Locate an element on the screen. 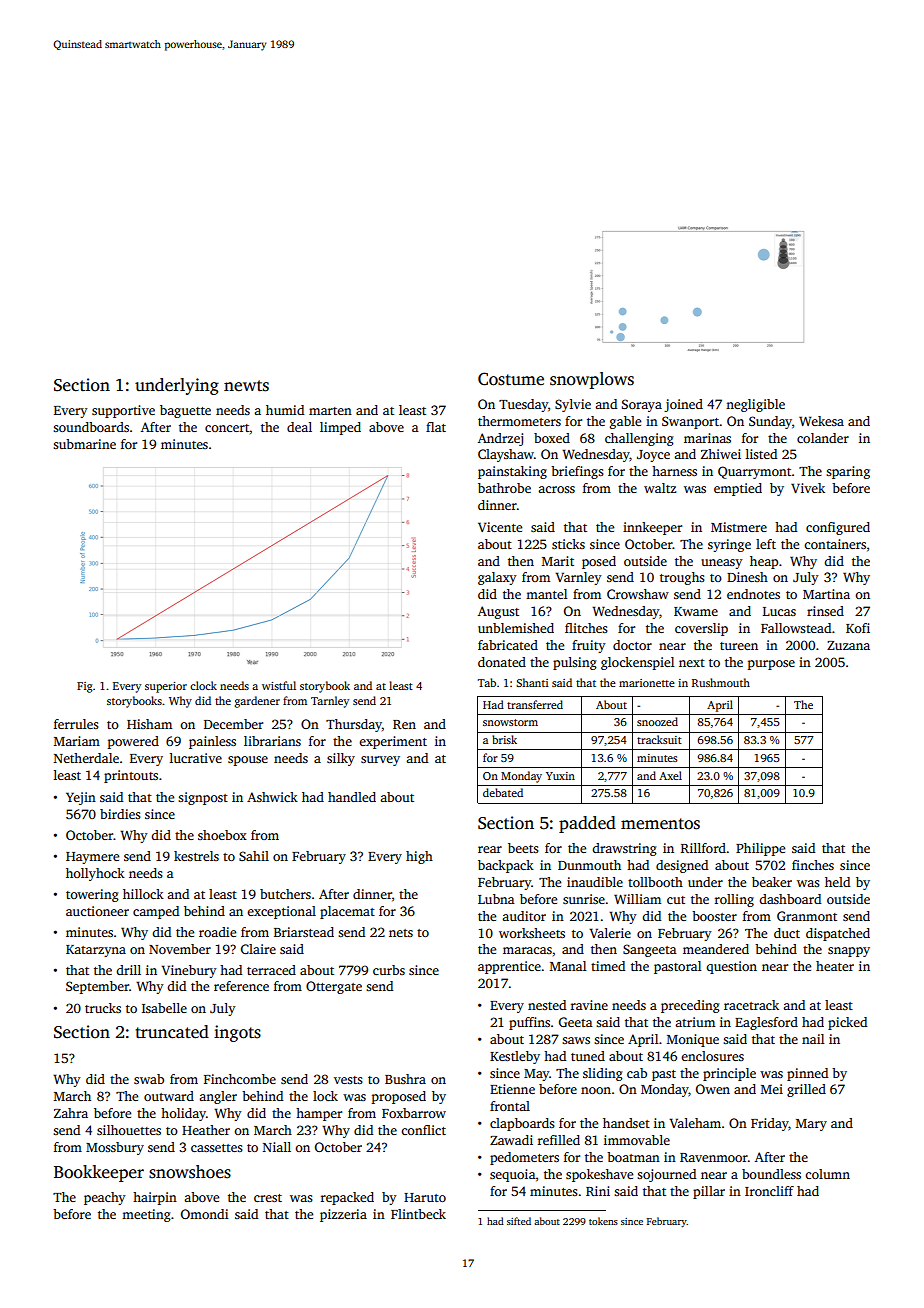 The width and height of the screenshot is (924, 1308). submarine is located at coordinates (84, 444).
